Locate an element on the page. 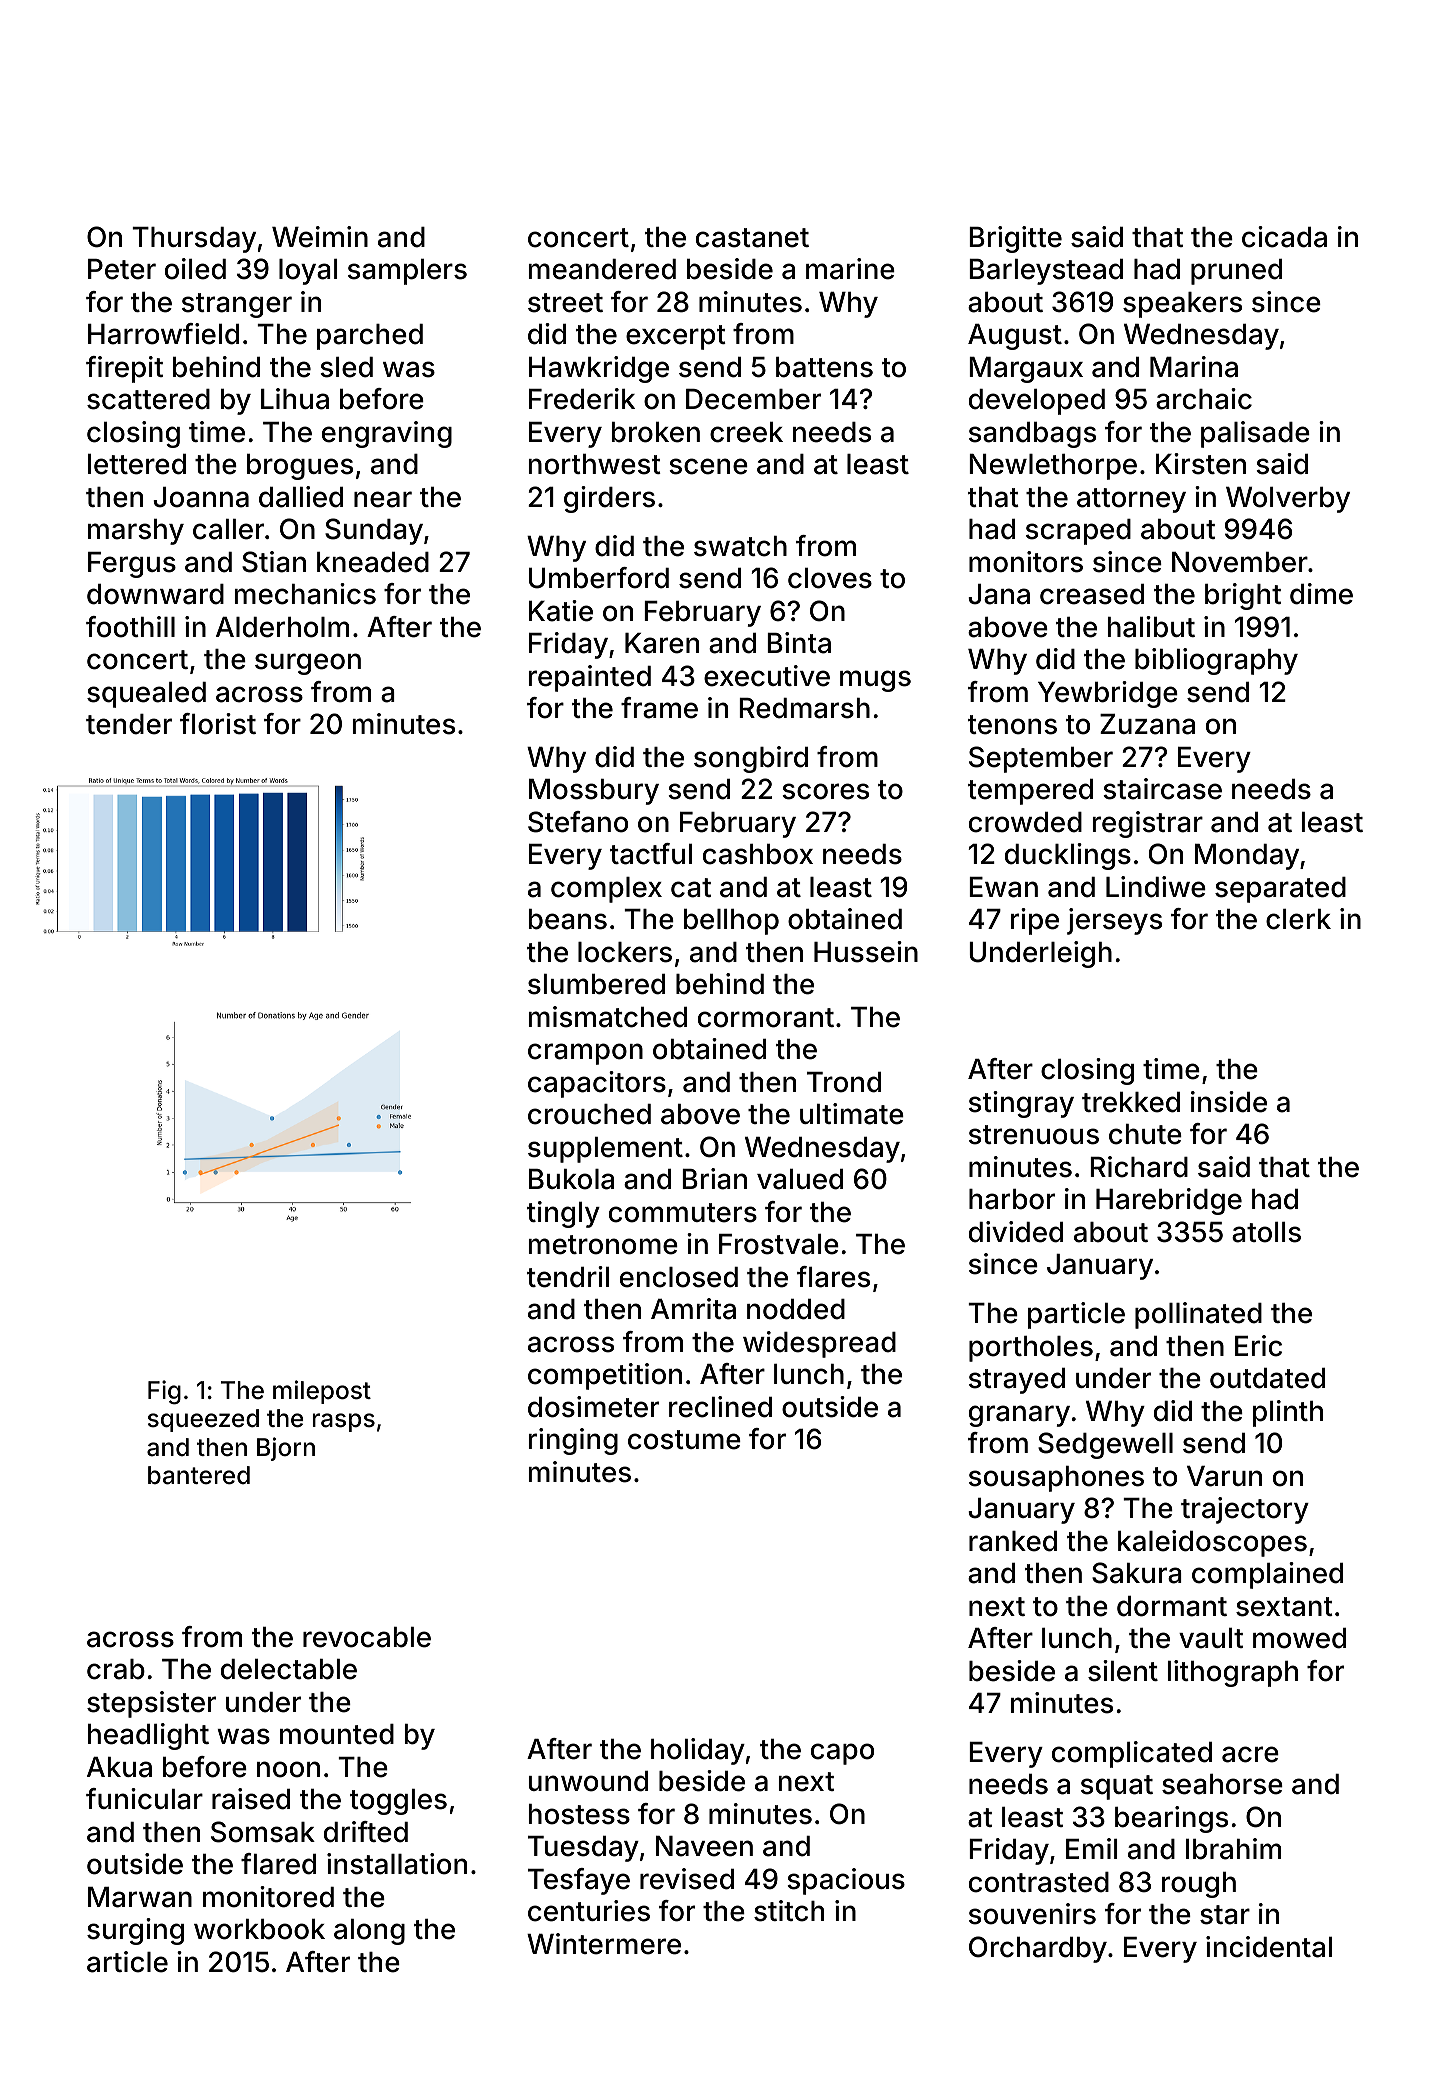  Redmarsh is located at coordinates (804, 708).
